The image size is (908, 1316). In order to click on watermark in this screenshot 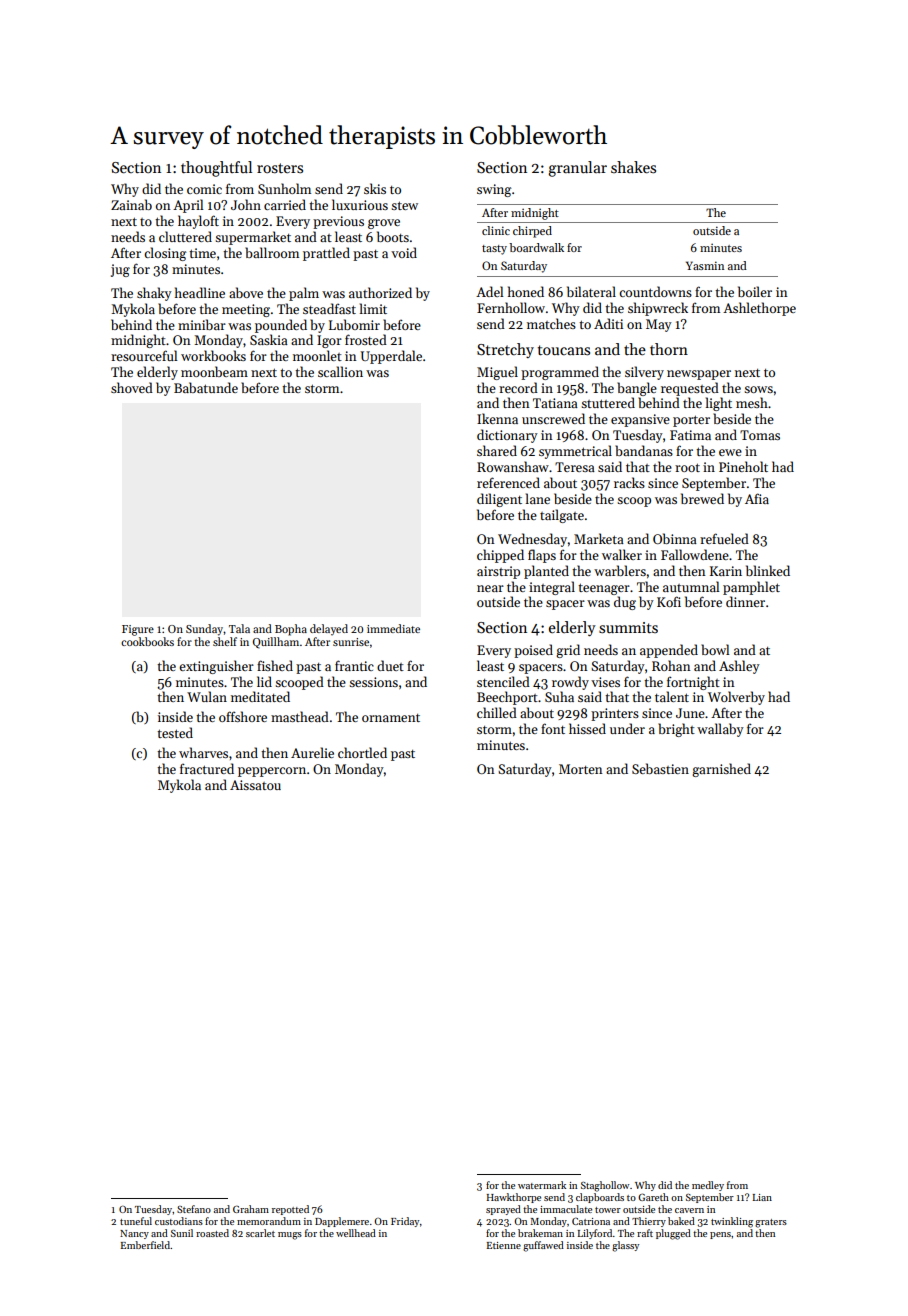, I will do `click(542, 1185)`.
